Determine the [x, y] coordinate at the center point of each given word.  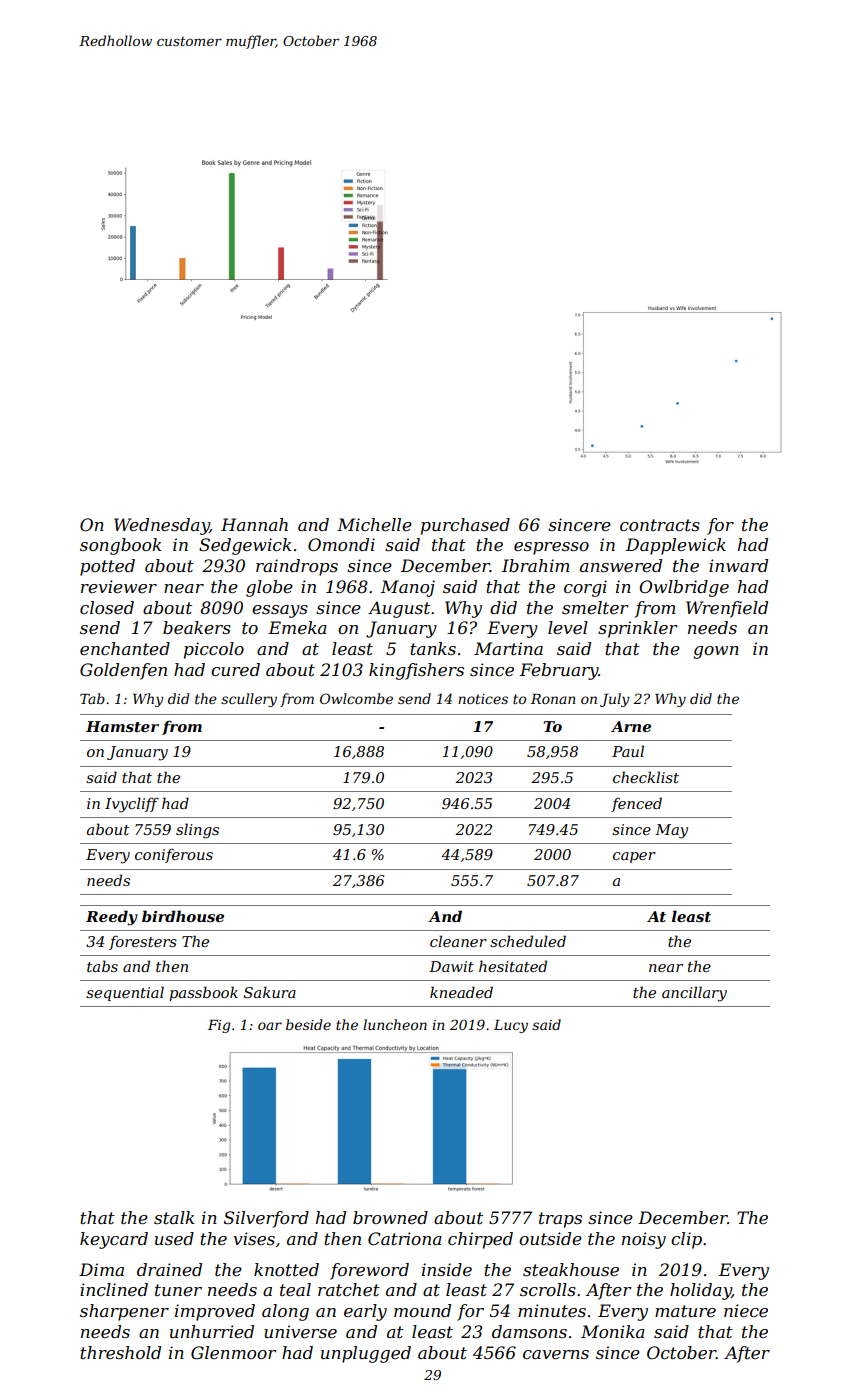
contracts [660, 525]
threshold [120, 1352]
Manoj [408, 588]
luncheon [395, 1024]
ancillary [694, 994]
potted [107, 567]
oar [270, 1026]
